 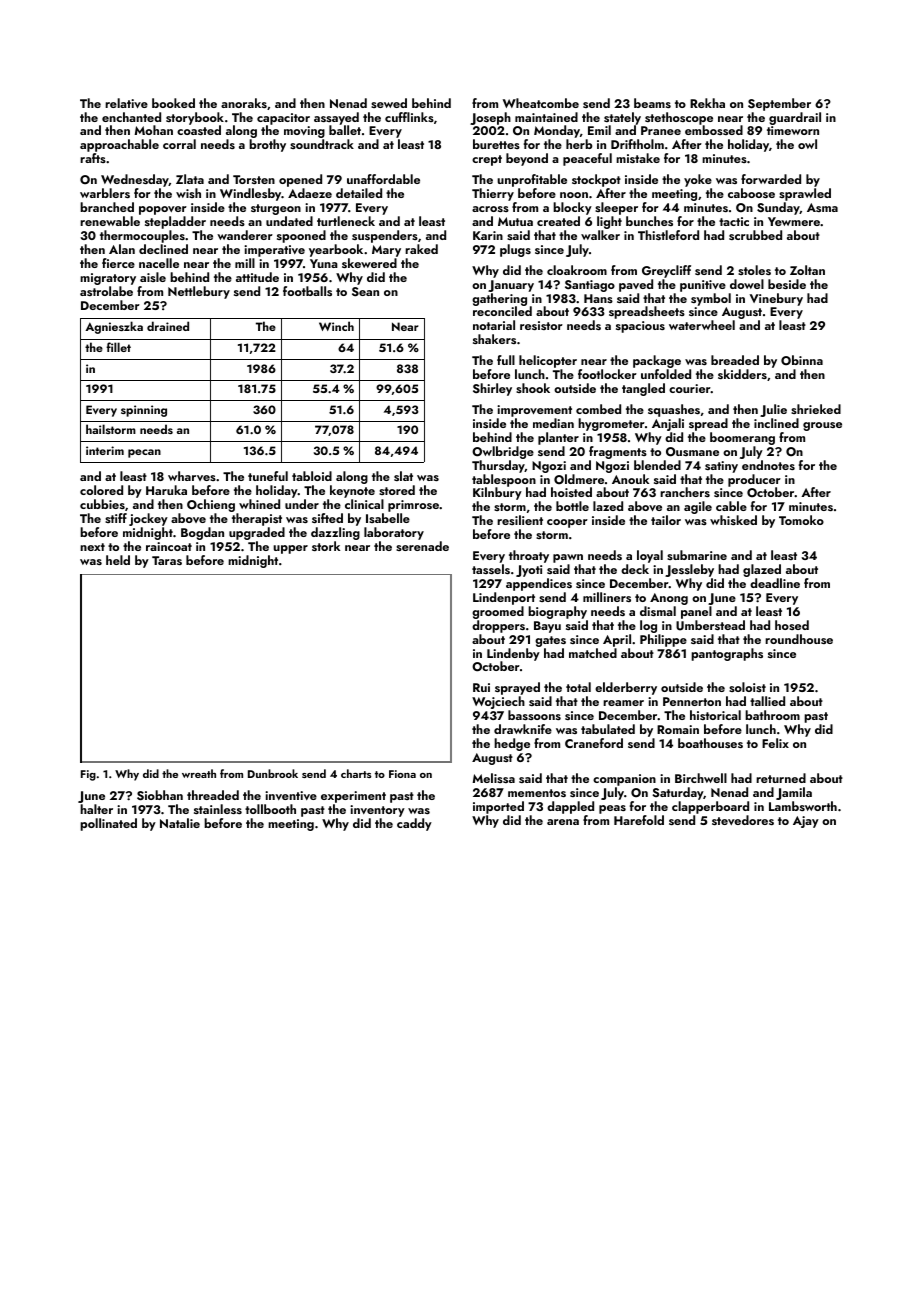 What do you see at coordinates (369, 263) in the screenshot?
I see `skewered` at bounding box center [369, 263].
